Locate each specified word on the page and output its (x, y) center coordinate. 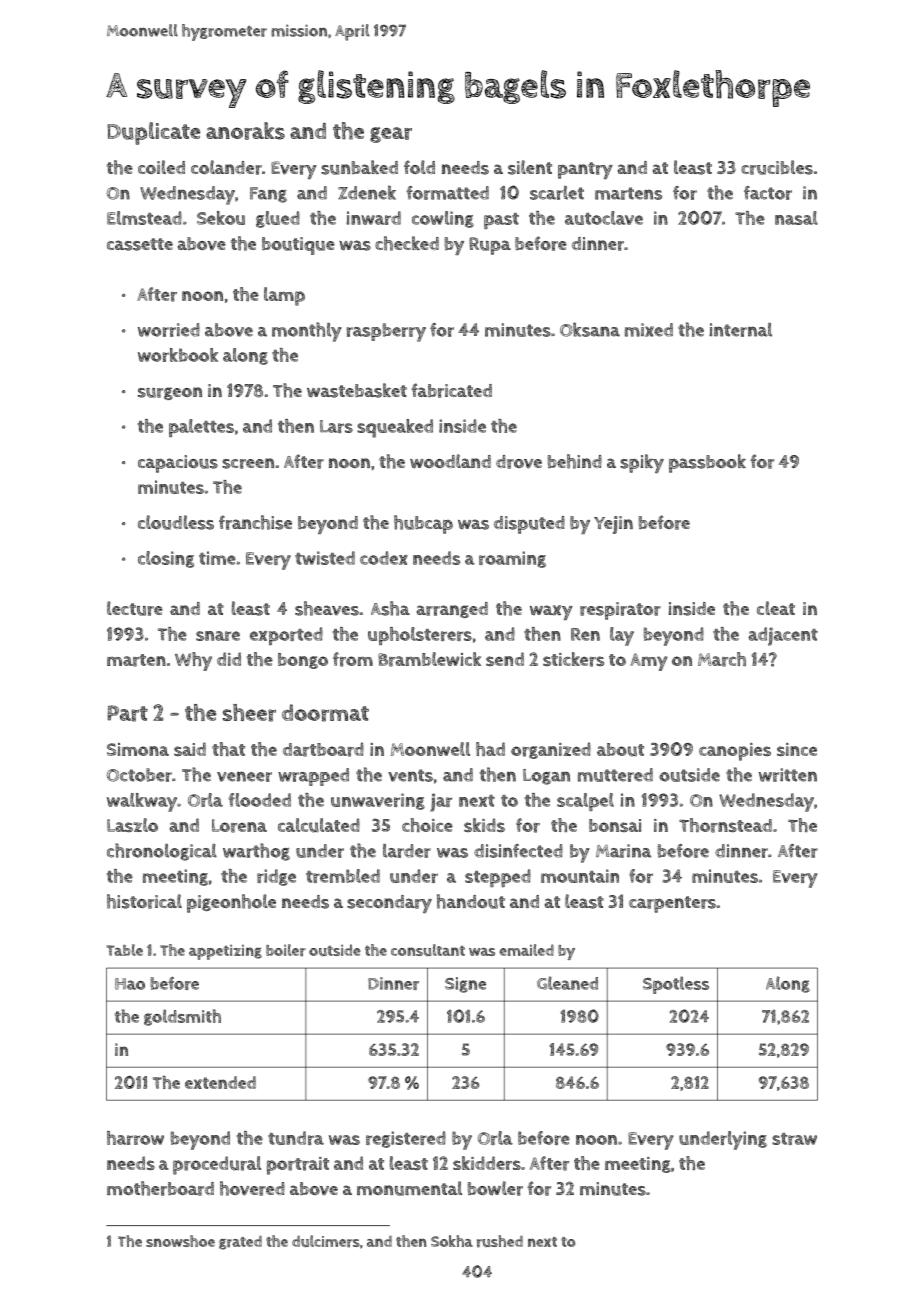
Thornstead (725, 825)
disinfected (518, 851)
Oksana (590, 329)
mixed (649, 330)
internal (740, 330)
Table (124, 950)
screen (248, 463)
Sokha (452, 1241)
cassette (140, 244)
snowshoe (180, 1241)
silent (530, 167)
